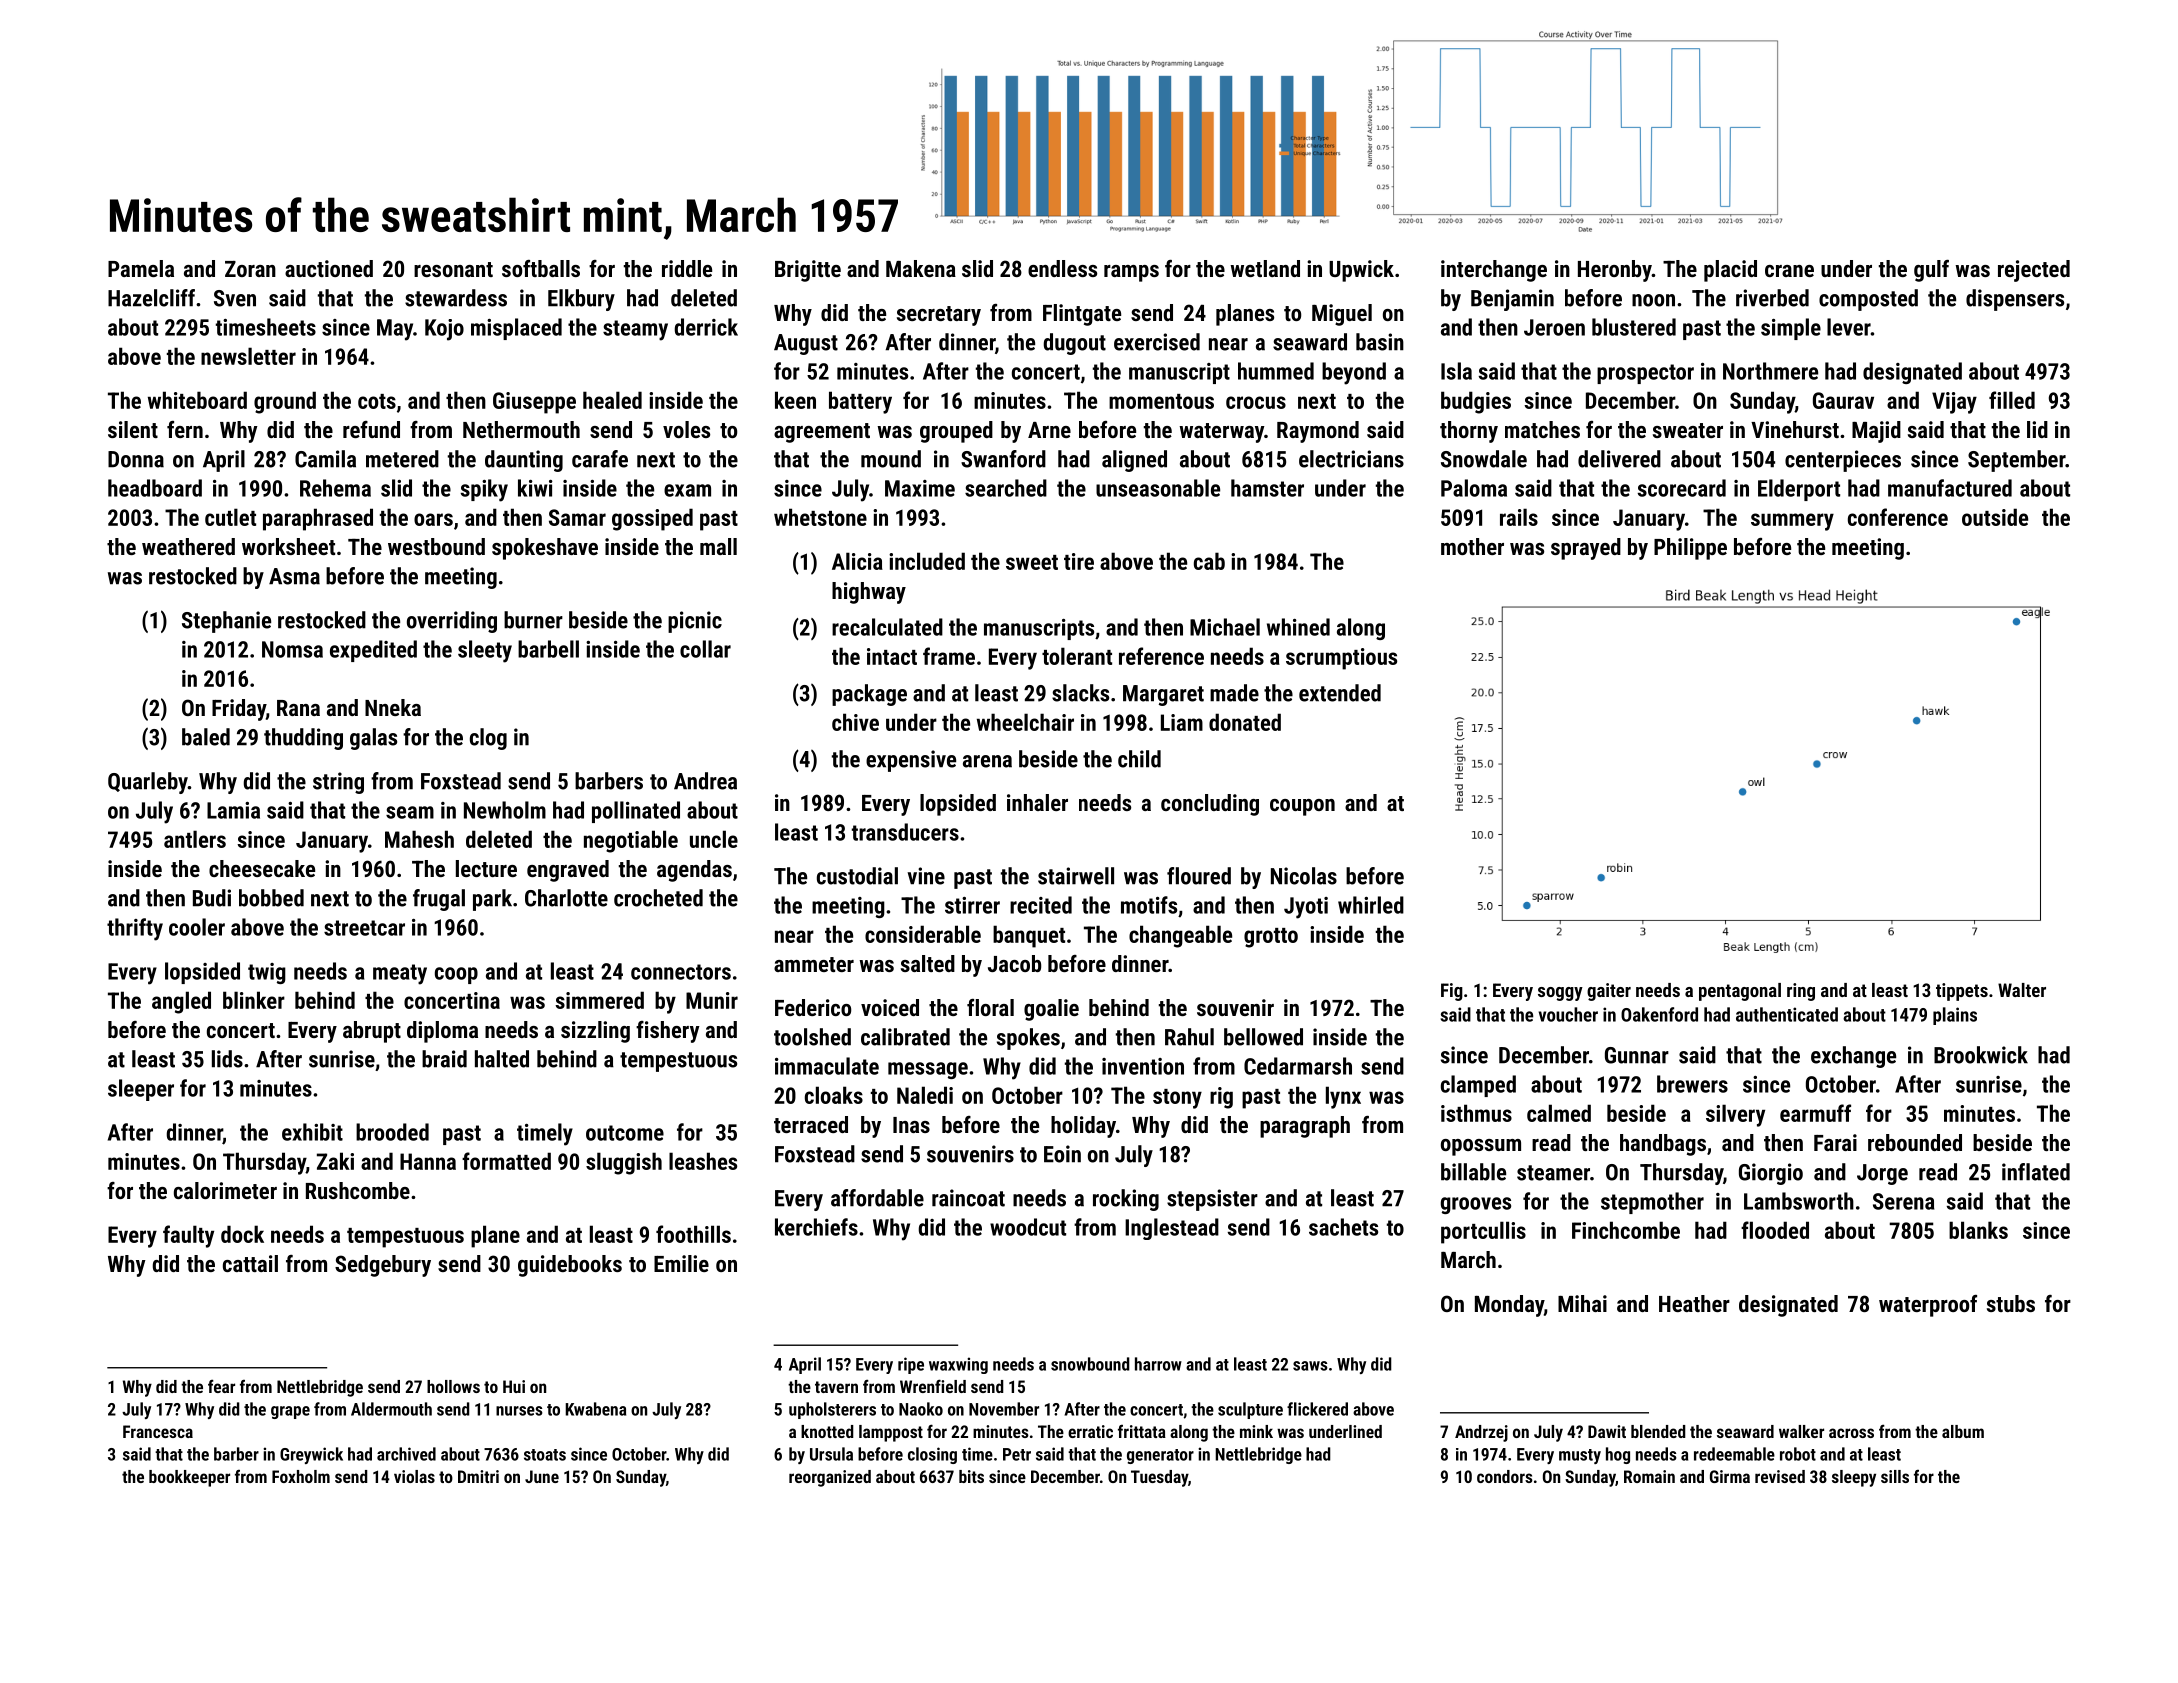  Describe the element at coordinates (250, 1263) in the page. I see `cattail` at that location.
